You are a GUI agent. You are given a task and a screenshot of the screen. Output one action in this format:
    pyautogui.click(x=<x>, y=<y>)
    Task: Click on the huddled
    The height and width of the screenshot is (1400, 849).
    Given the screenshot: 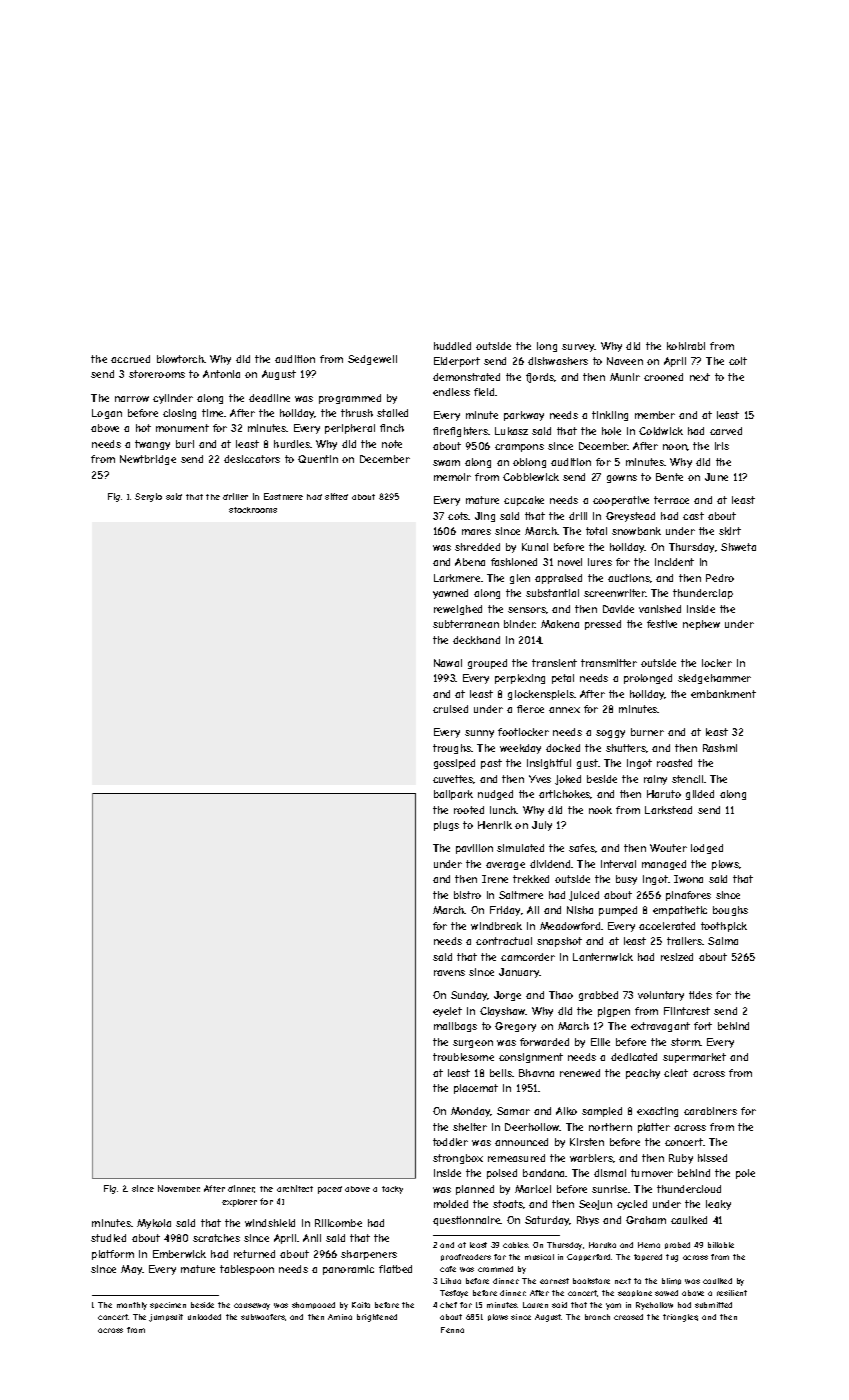 What is the action you would take?
    pyautogui.click(x=452, y=346)
